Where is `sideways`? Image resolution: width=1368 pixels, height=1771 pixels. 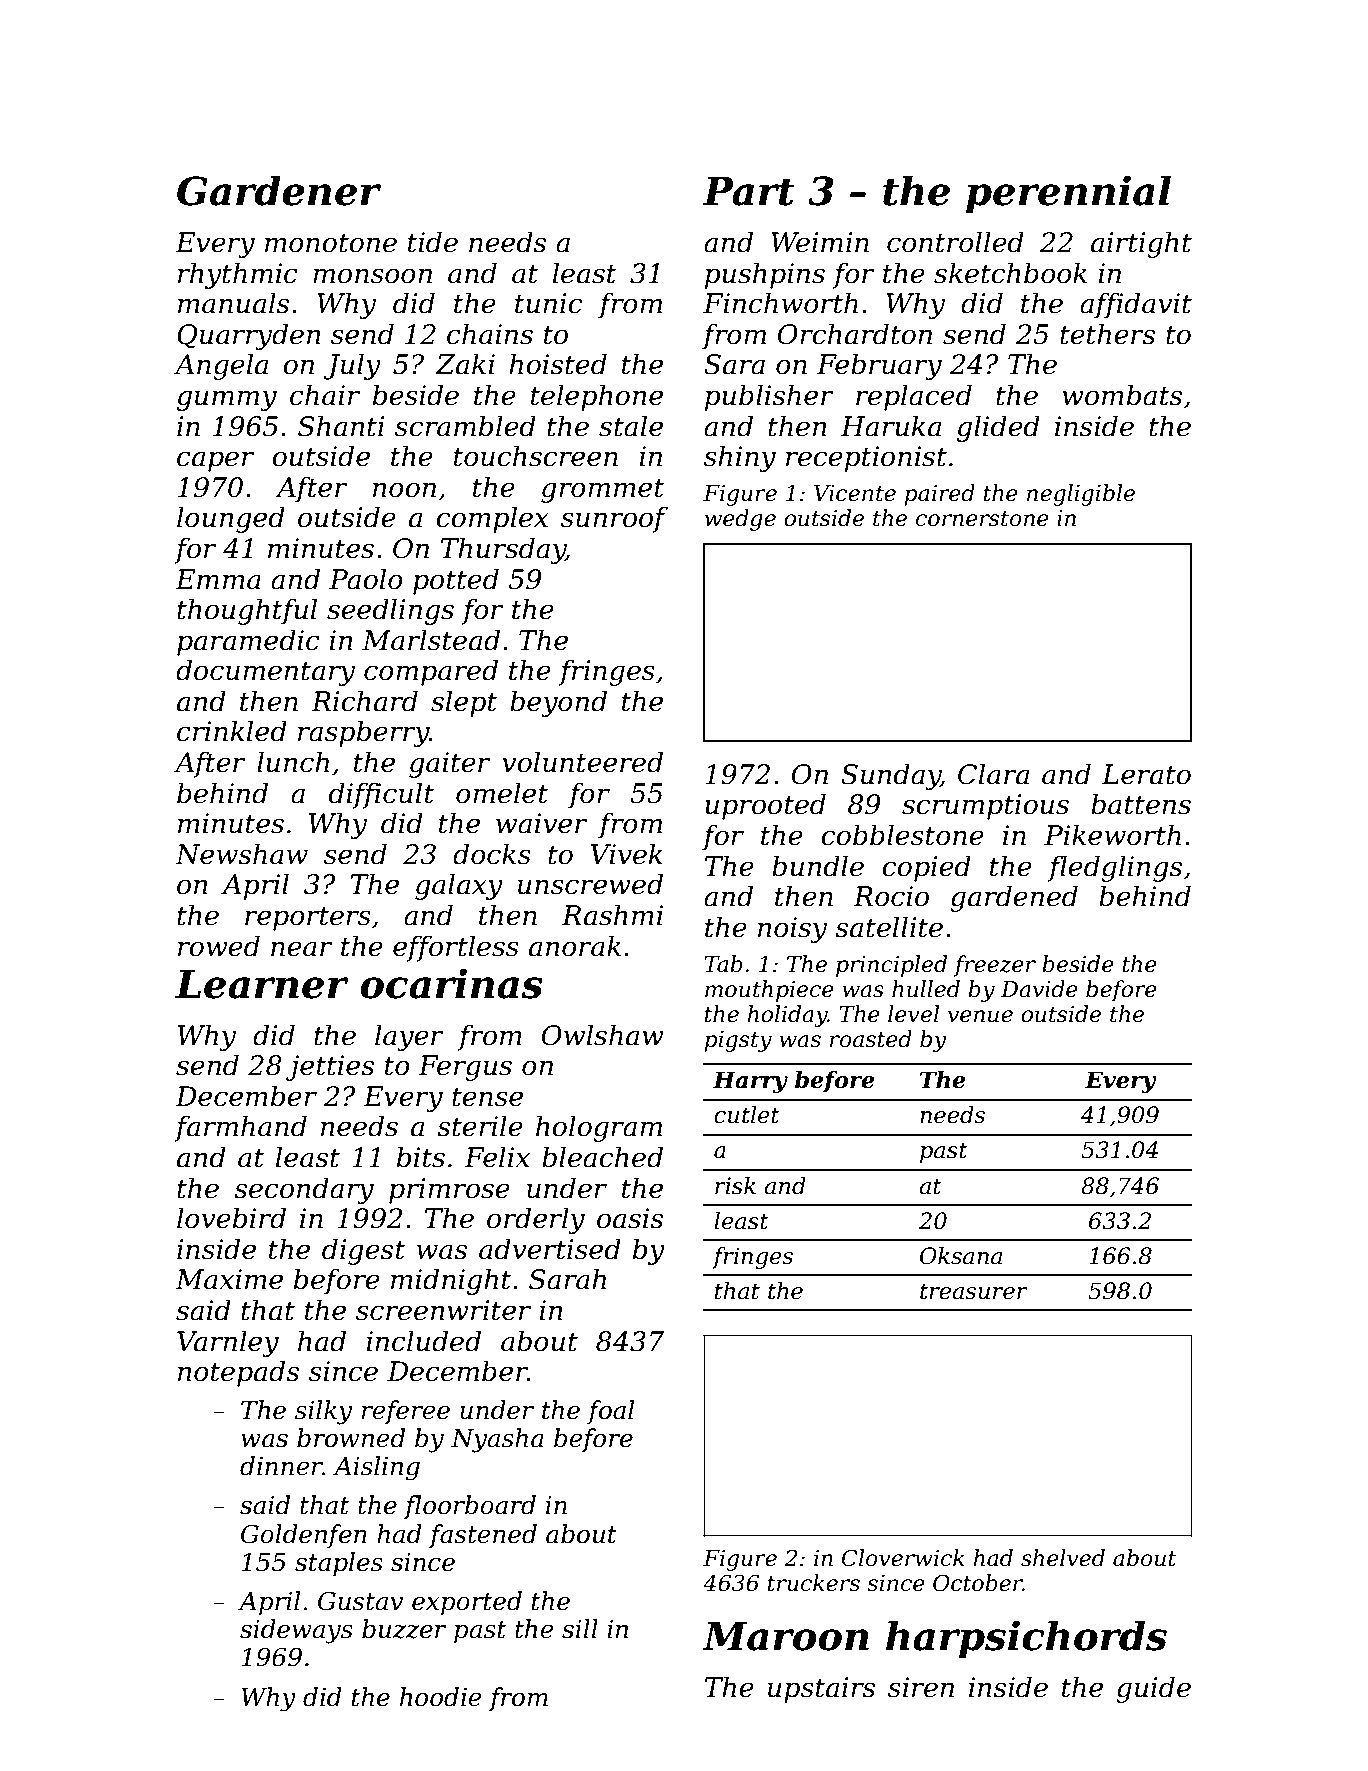 sideways is located at coordinates (296, 1631).
